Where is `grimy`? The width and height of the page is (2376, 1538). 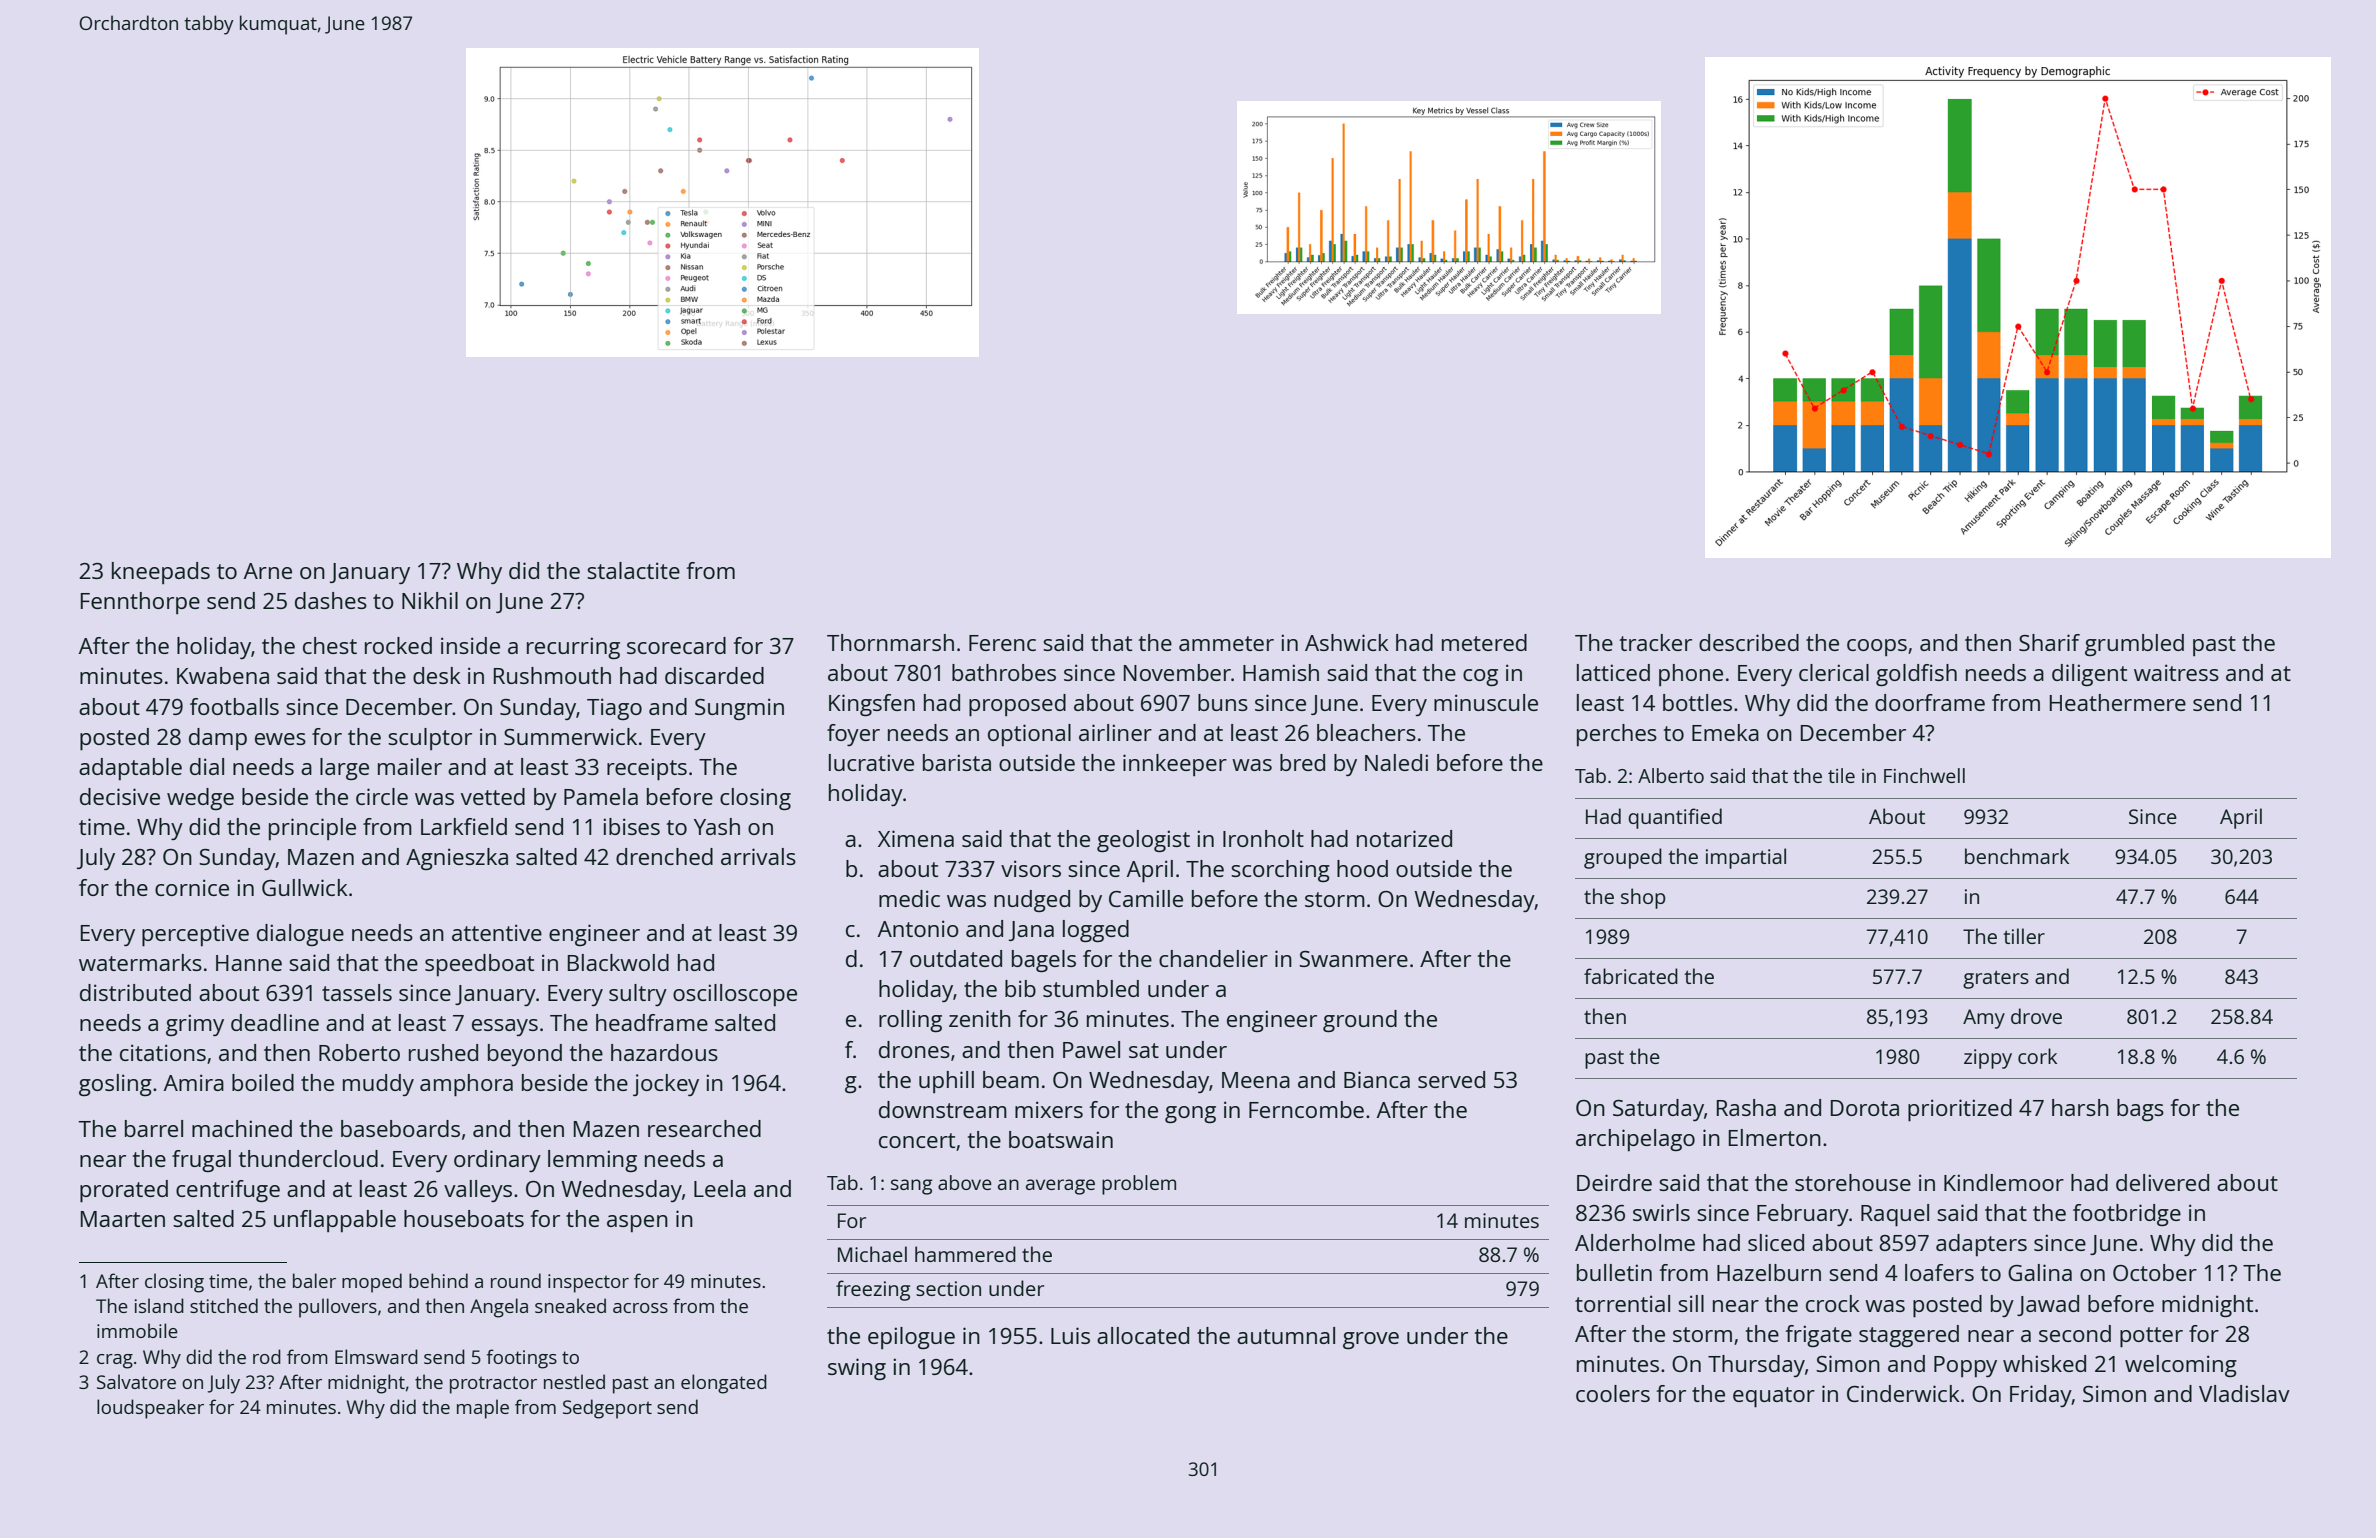 grimy is located at coordinates (195, 1025).
